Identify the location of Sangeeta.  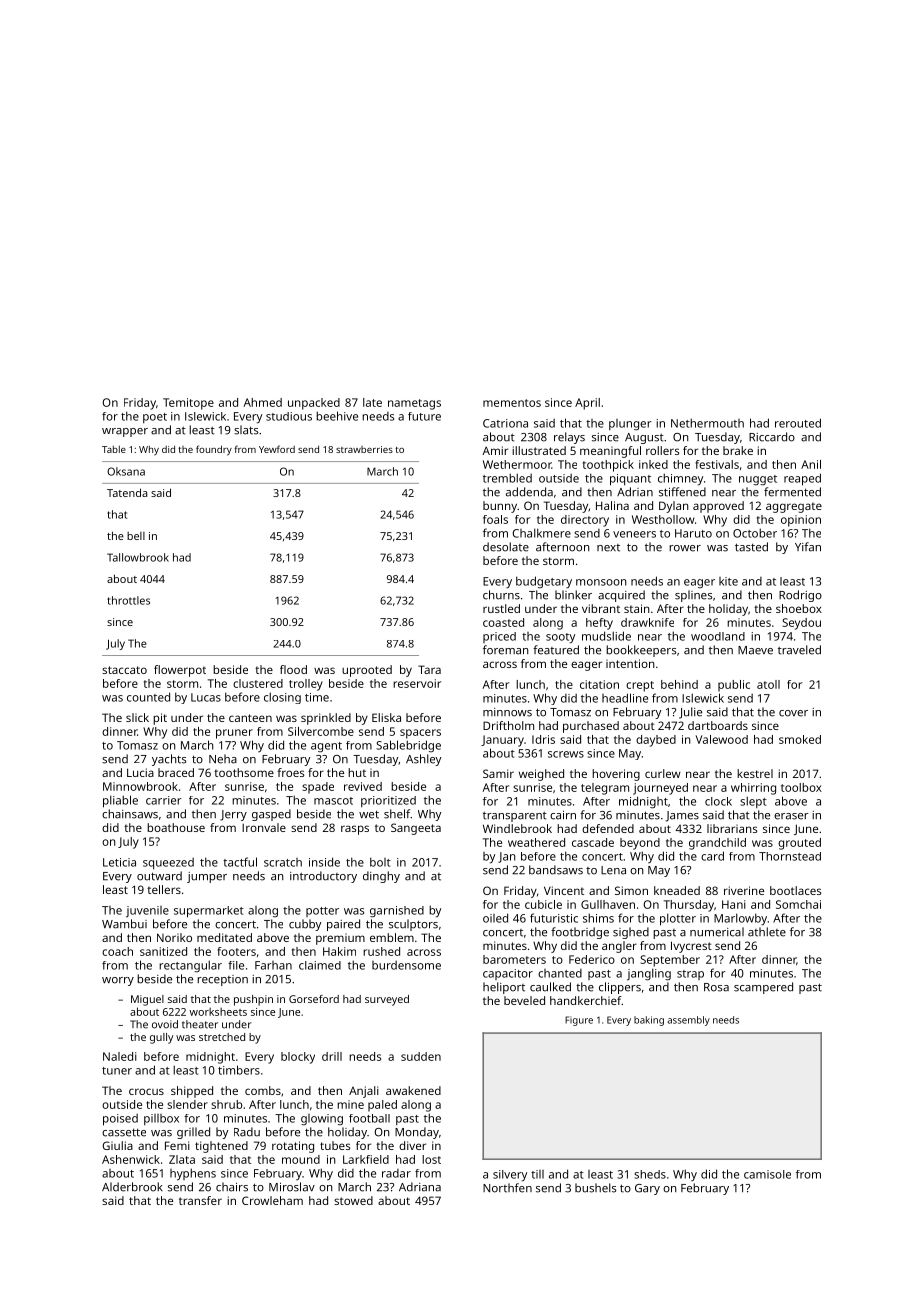
(416, 829).
